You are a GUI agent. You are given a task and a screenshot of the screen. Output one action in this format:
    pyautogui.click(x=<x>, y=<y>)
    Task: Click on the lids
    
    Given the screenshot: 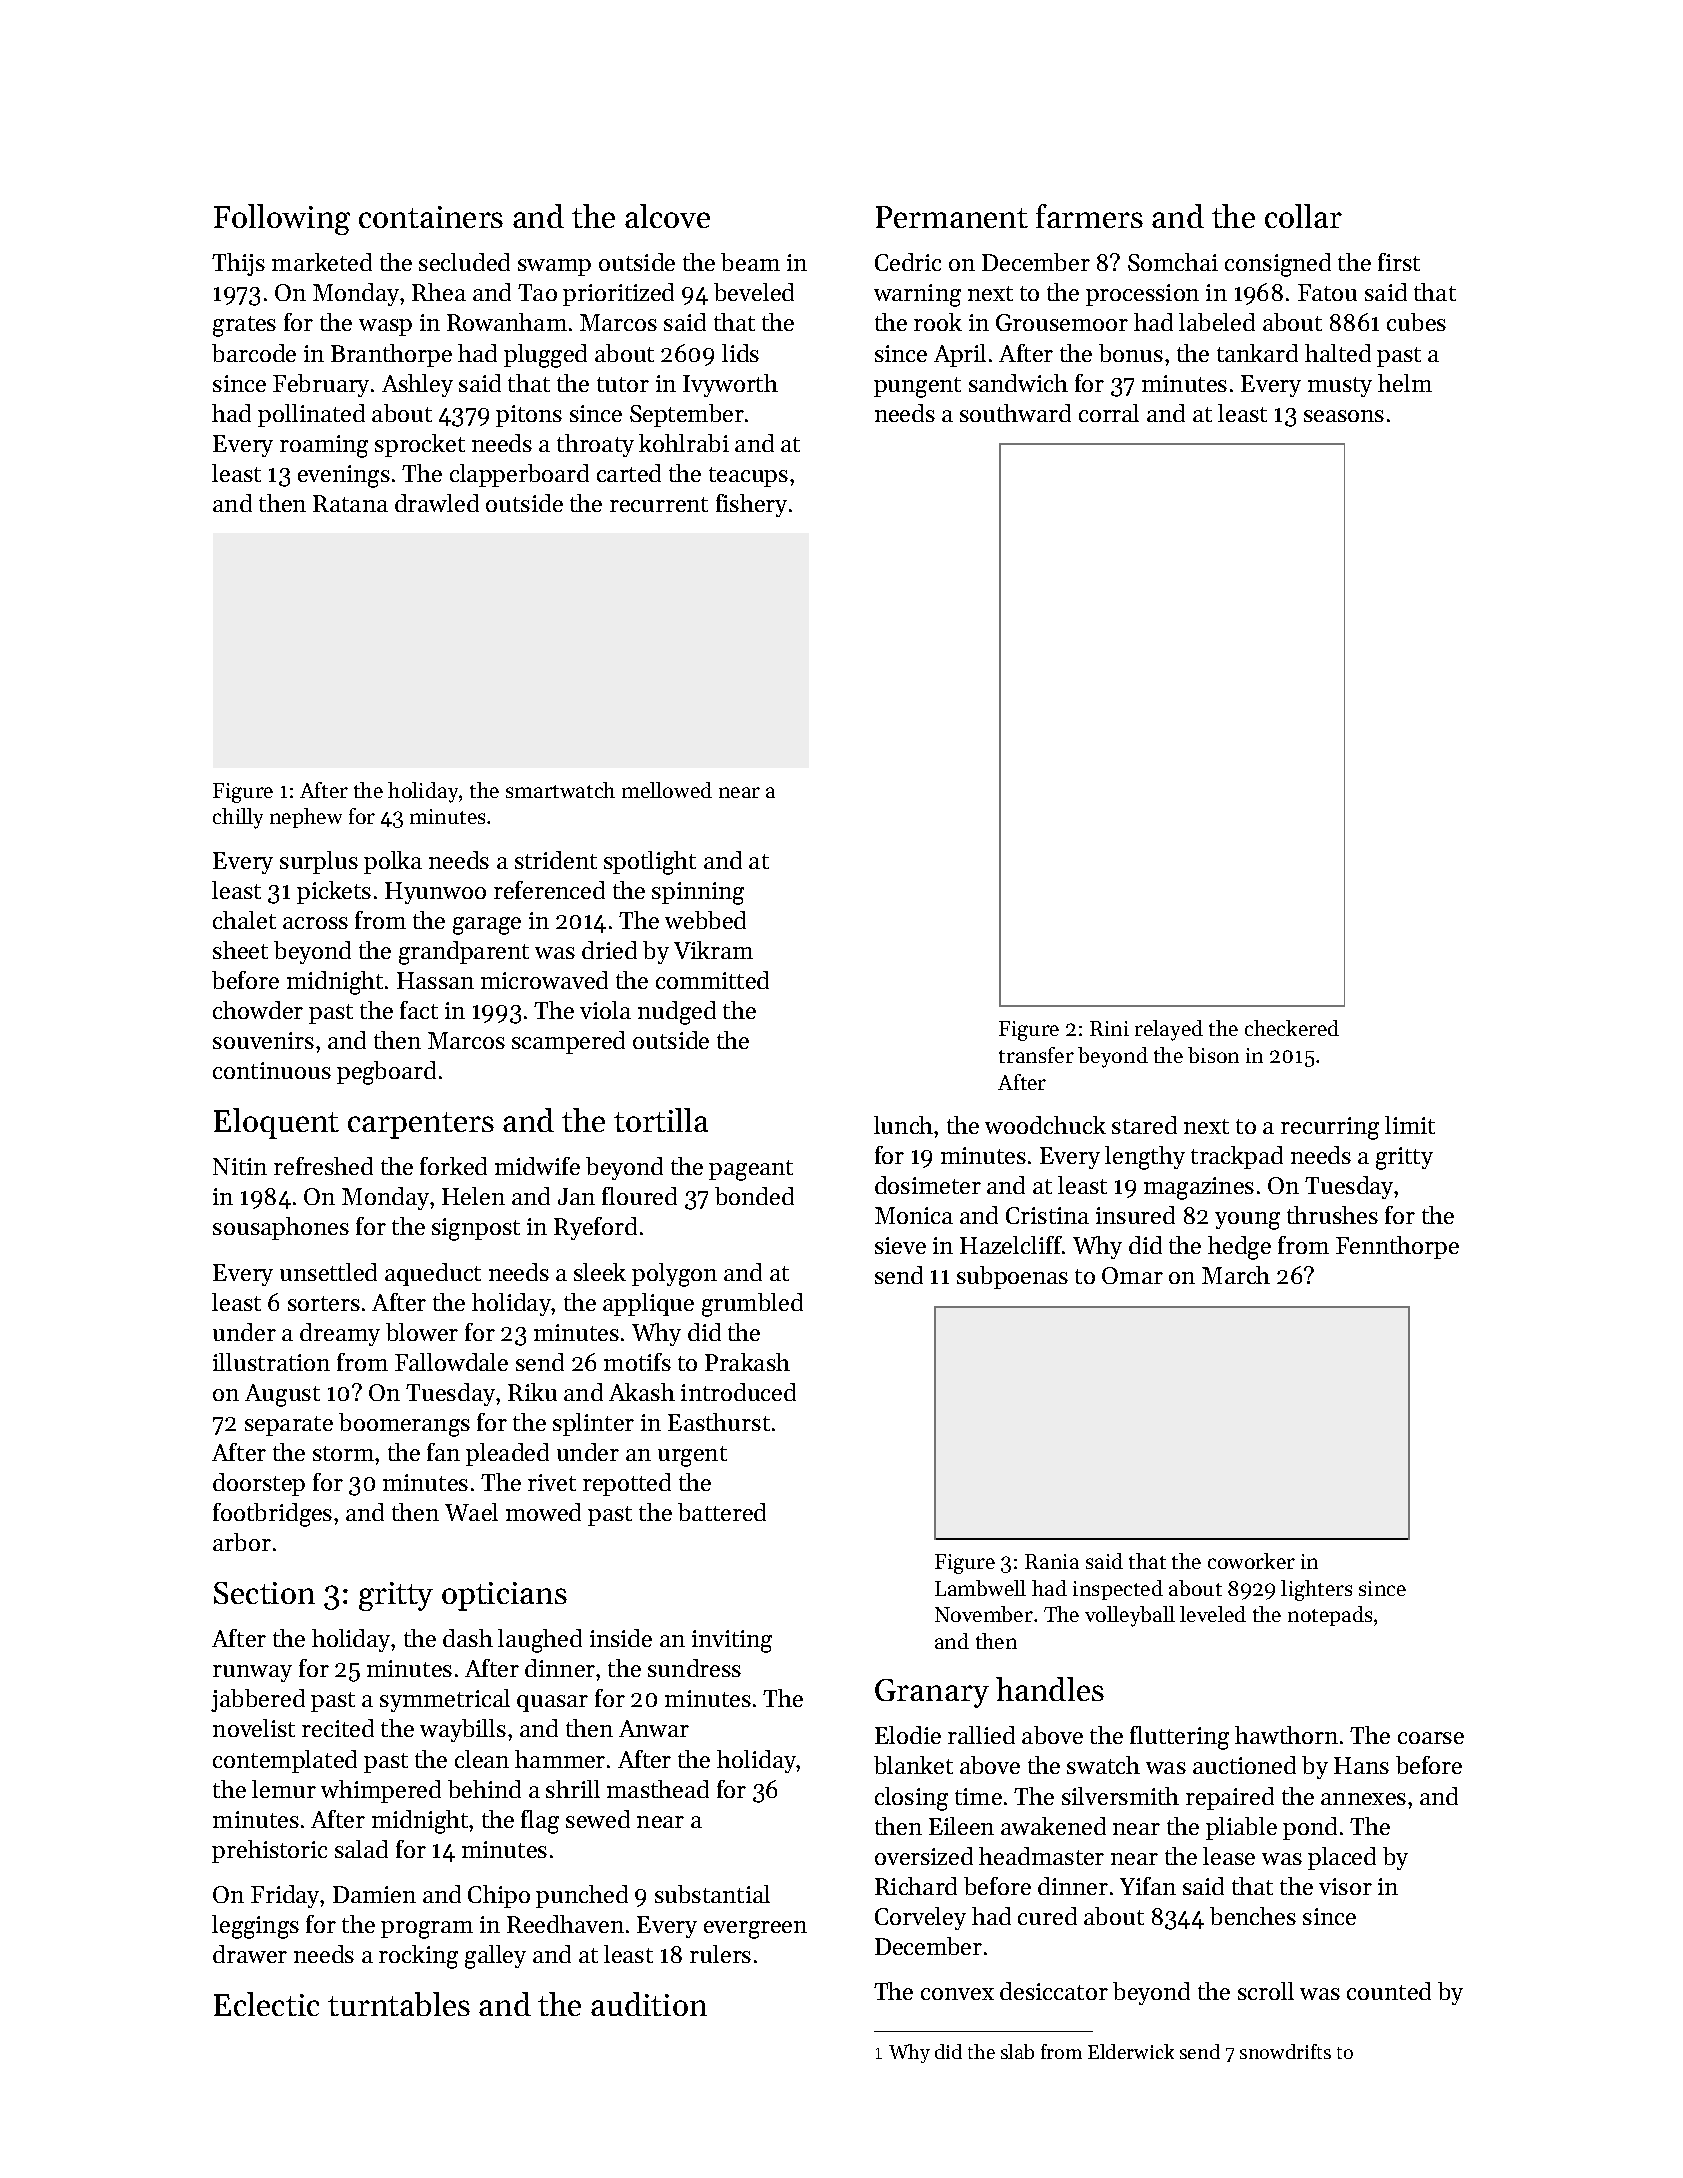 What is the action you would take?
    pyautogui.click(x=740, y=353)
